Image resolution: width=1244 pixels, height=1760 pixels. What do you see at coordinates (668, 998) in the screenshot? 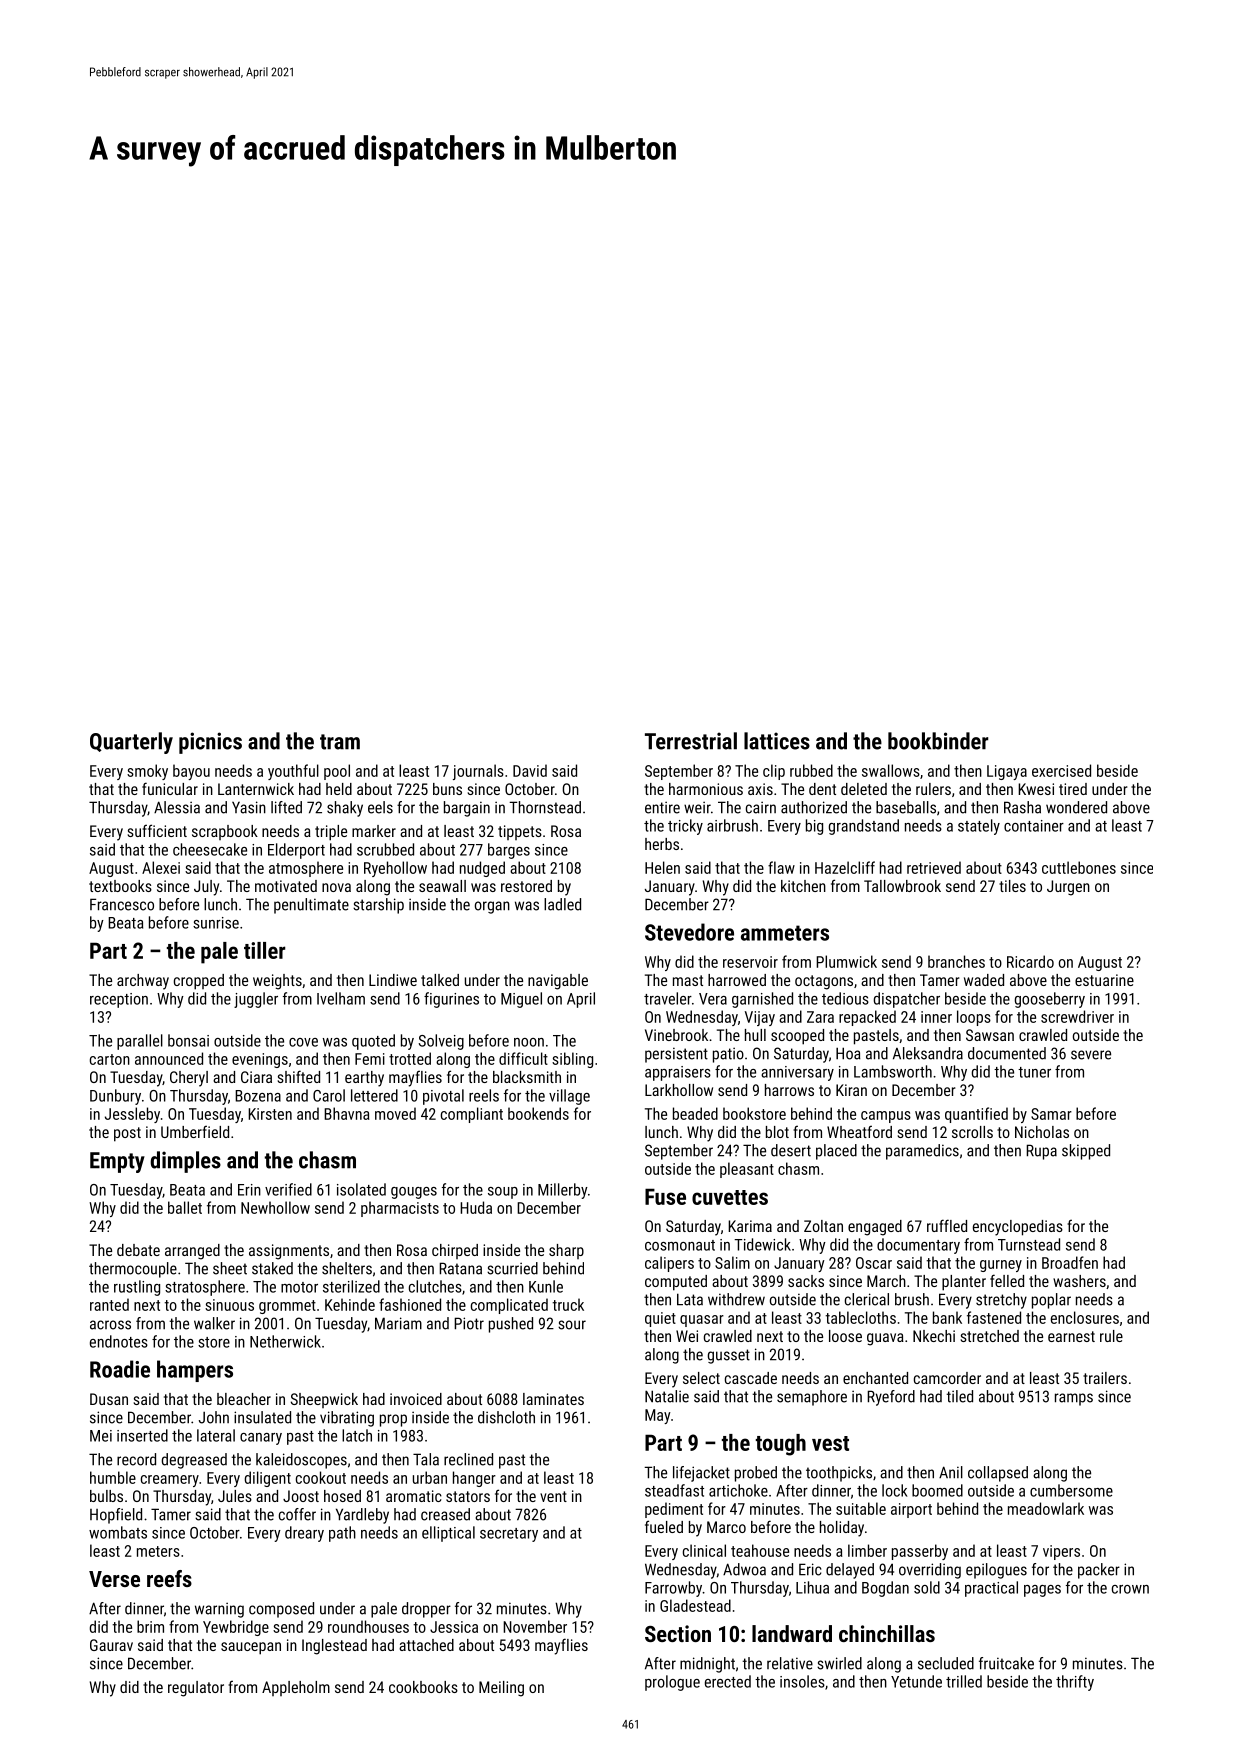
I see `traveler` at bounding box center [668, 998].
